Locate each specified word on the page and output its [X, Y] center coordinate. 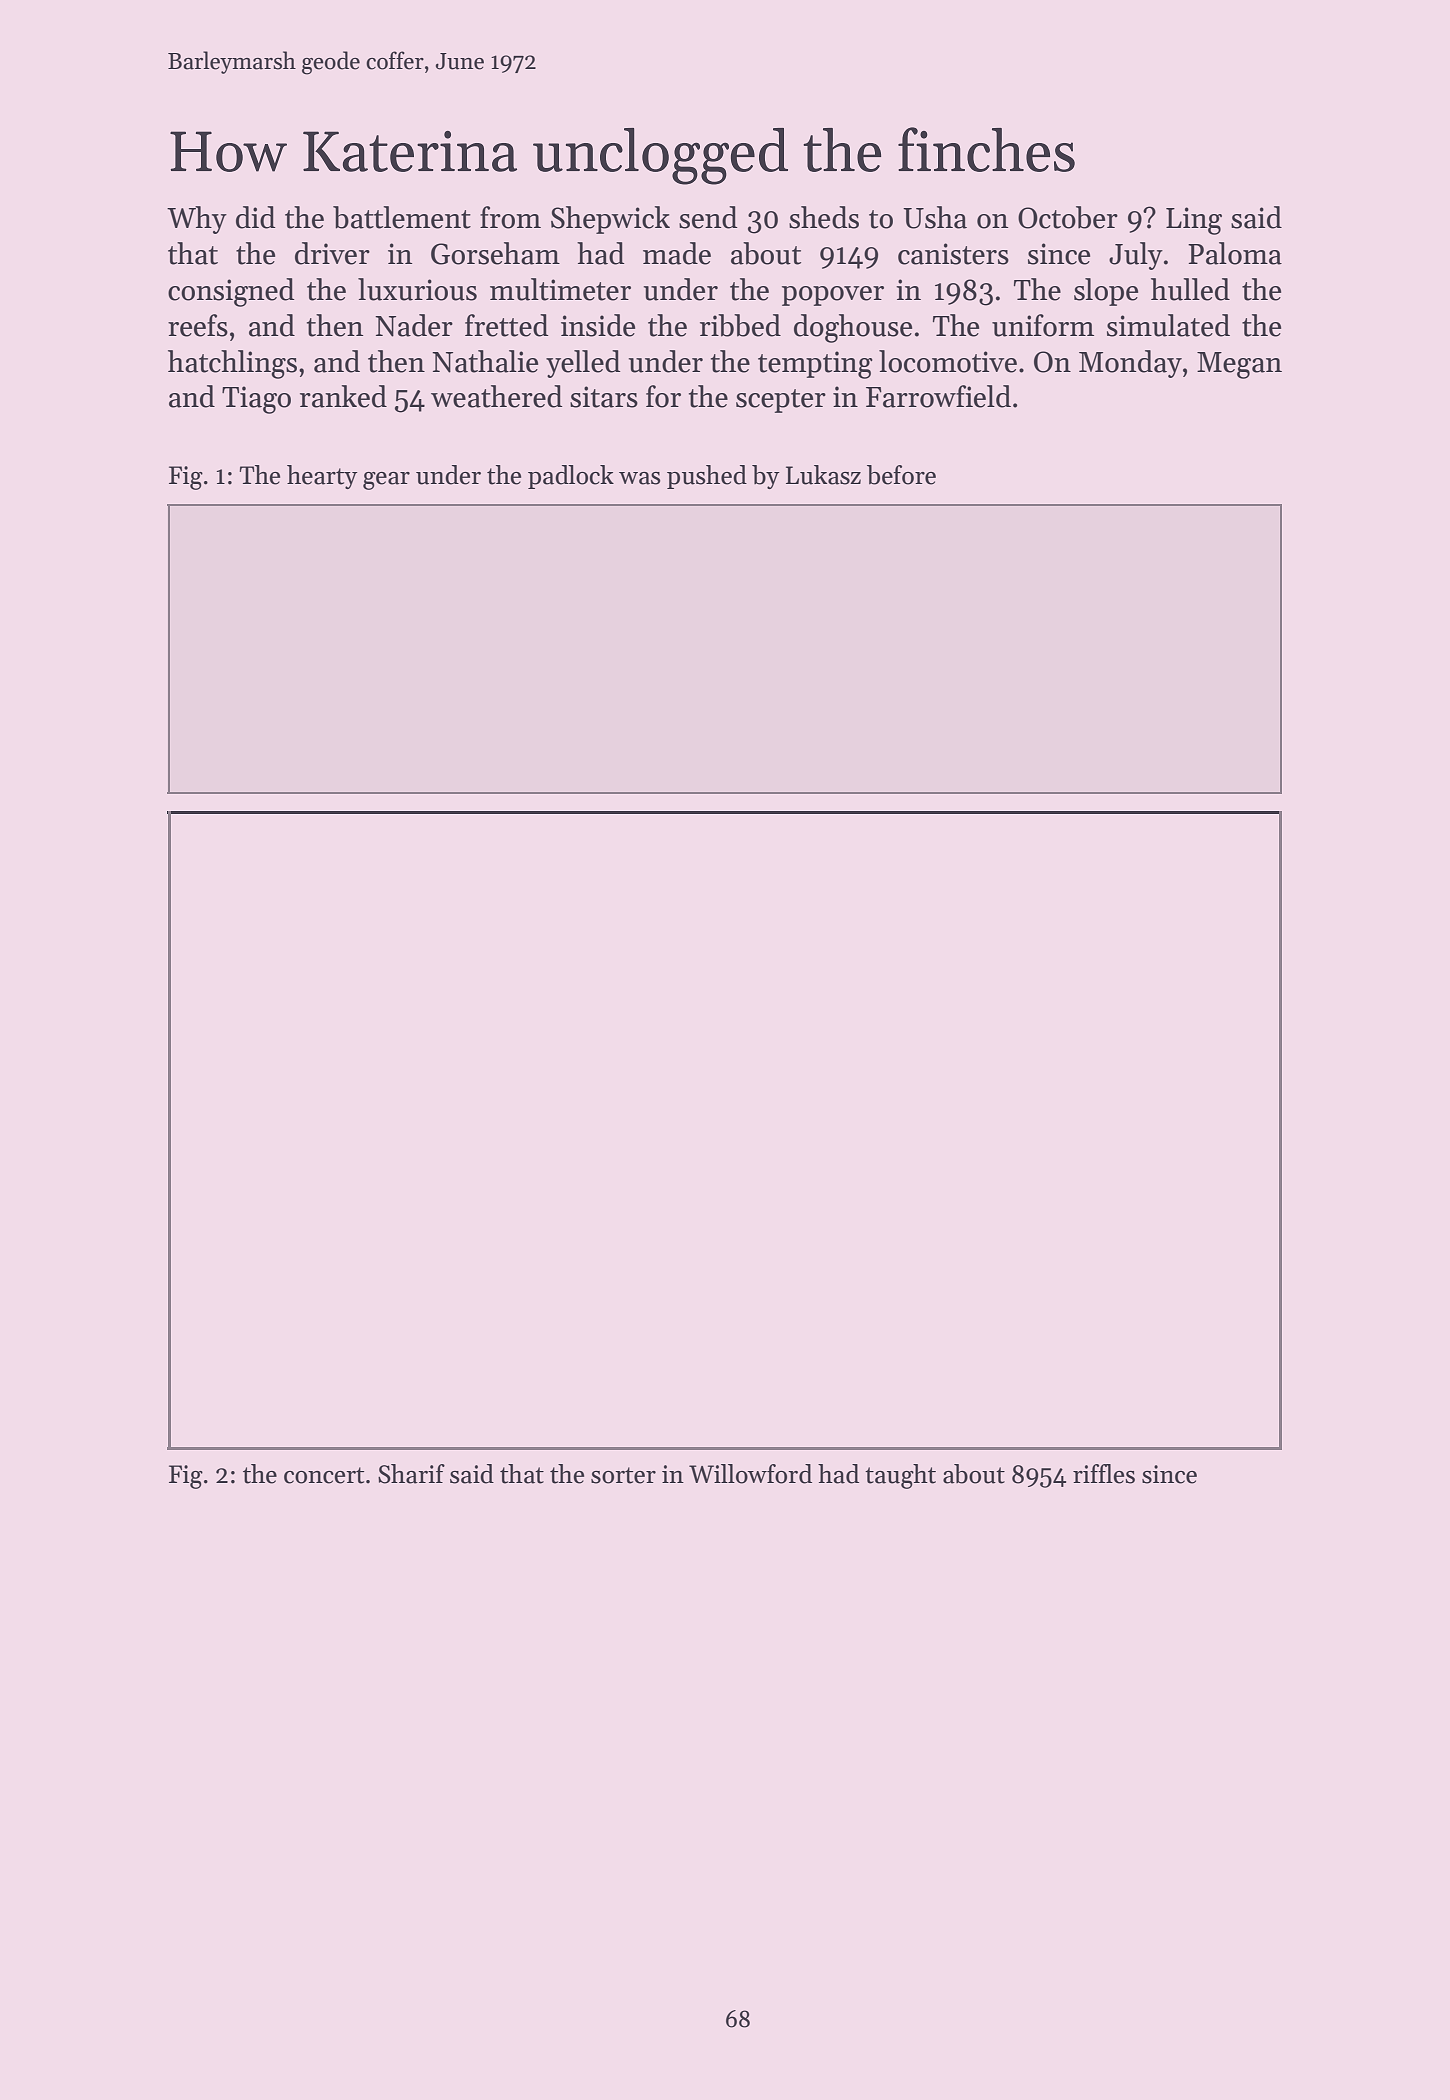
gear [386, 481]
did [255, 217]
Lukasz [823, 475]
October [1068, 217]
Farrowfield [938, 396]
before [901, 475]
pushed [707, 477]
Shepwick [610, 220]
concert [324, 1475]
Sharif [411, 1474]
